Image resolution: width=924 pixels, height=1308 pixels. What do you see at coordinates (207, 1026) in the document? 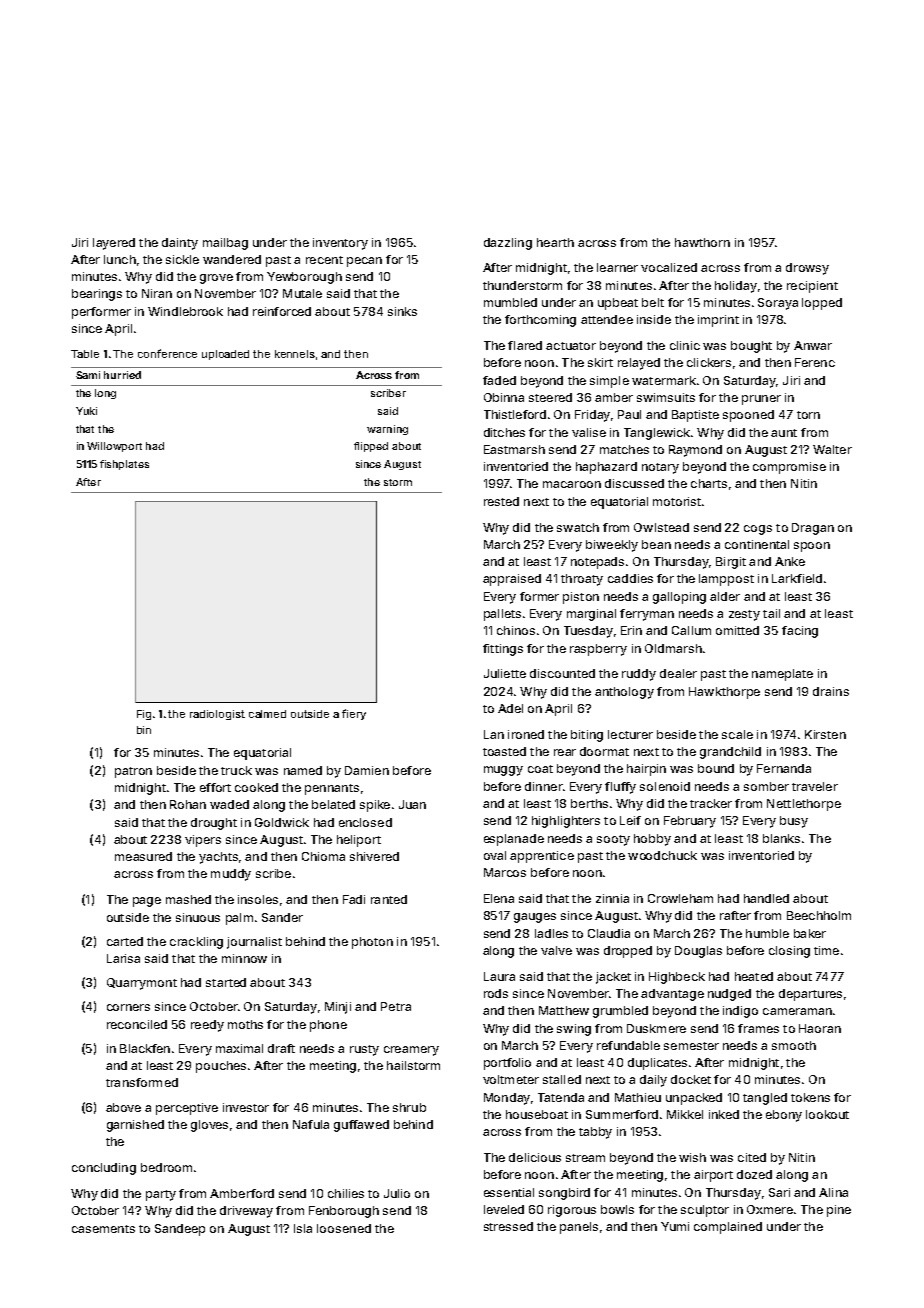
I see `reedy` at bounding box center [207, 1026].
